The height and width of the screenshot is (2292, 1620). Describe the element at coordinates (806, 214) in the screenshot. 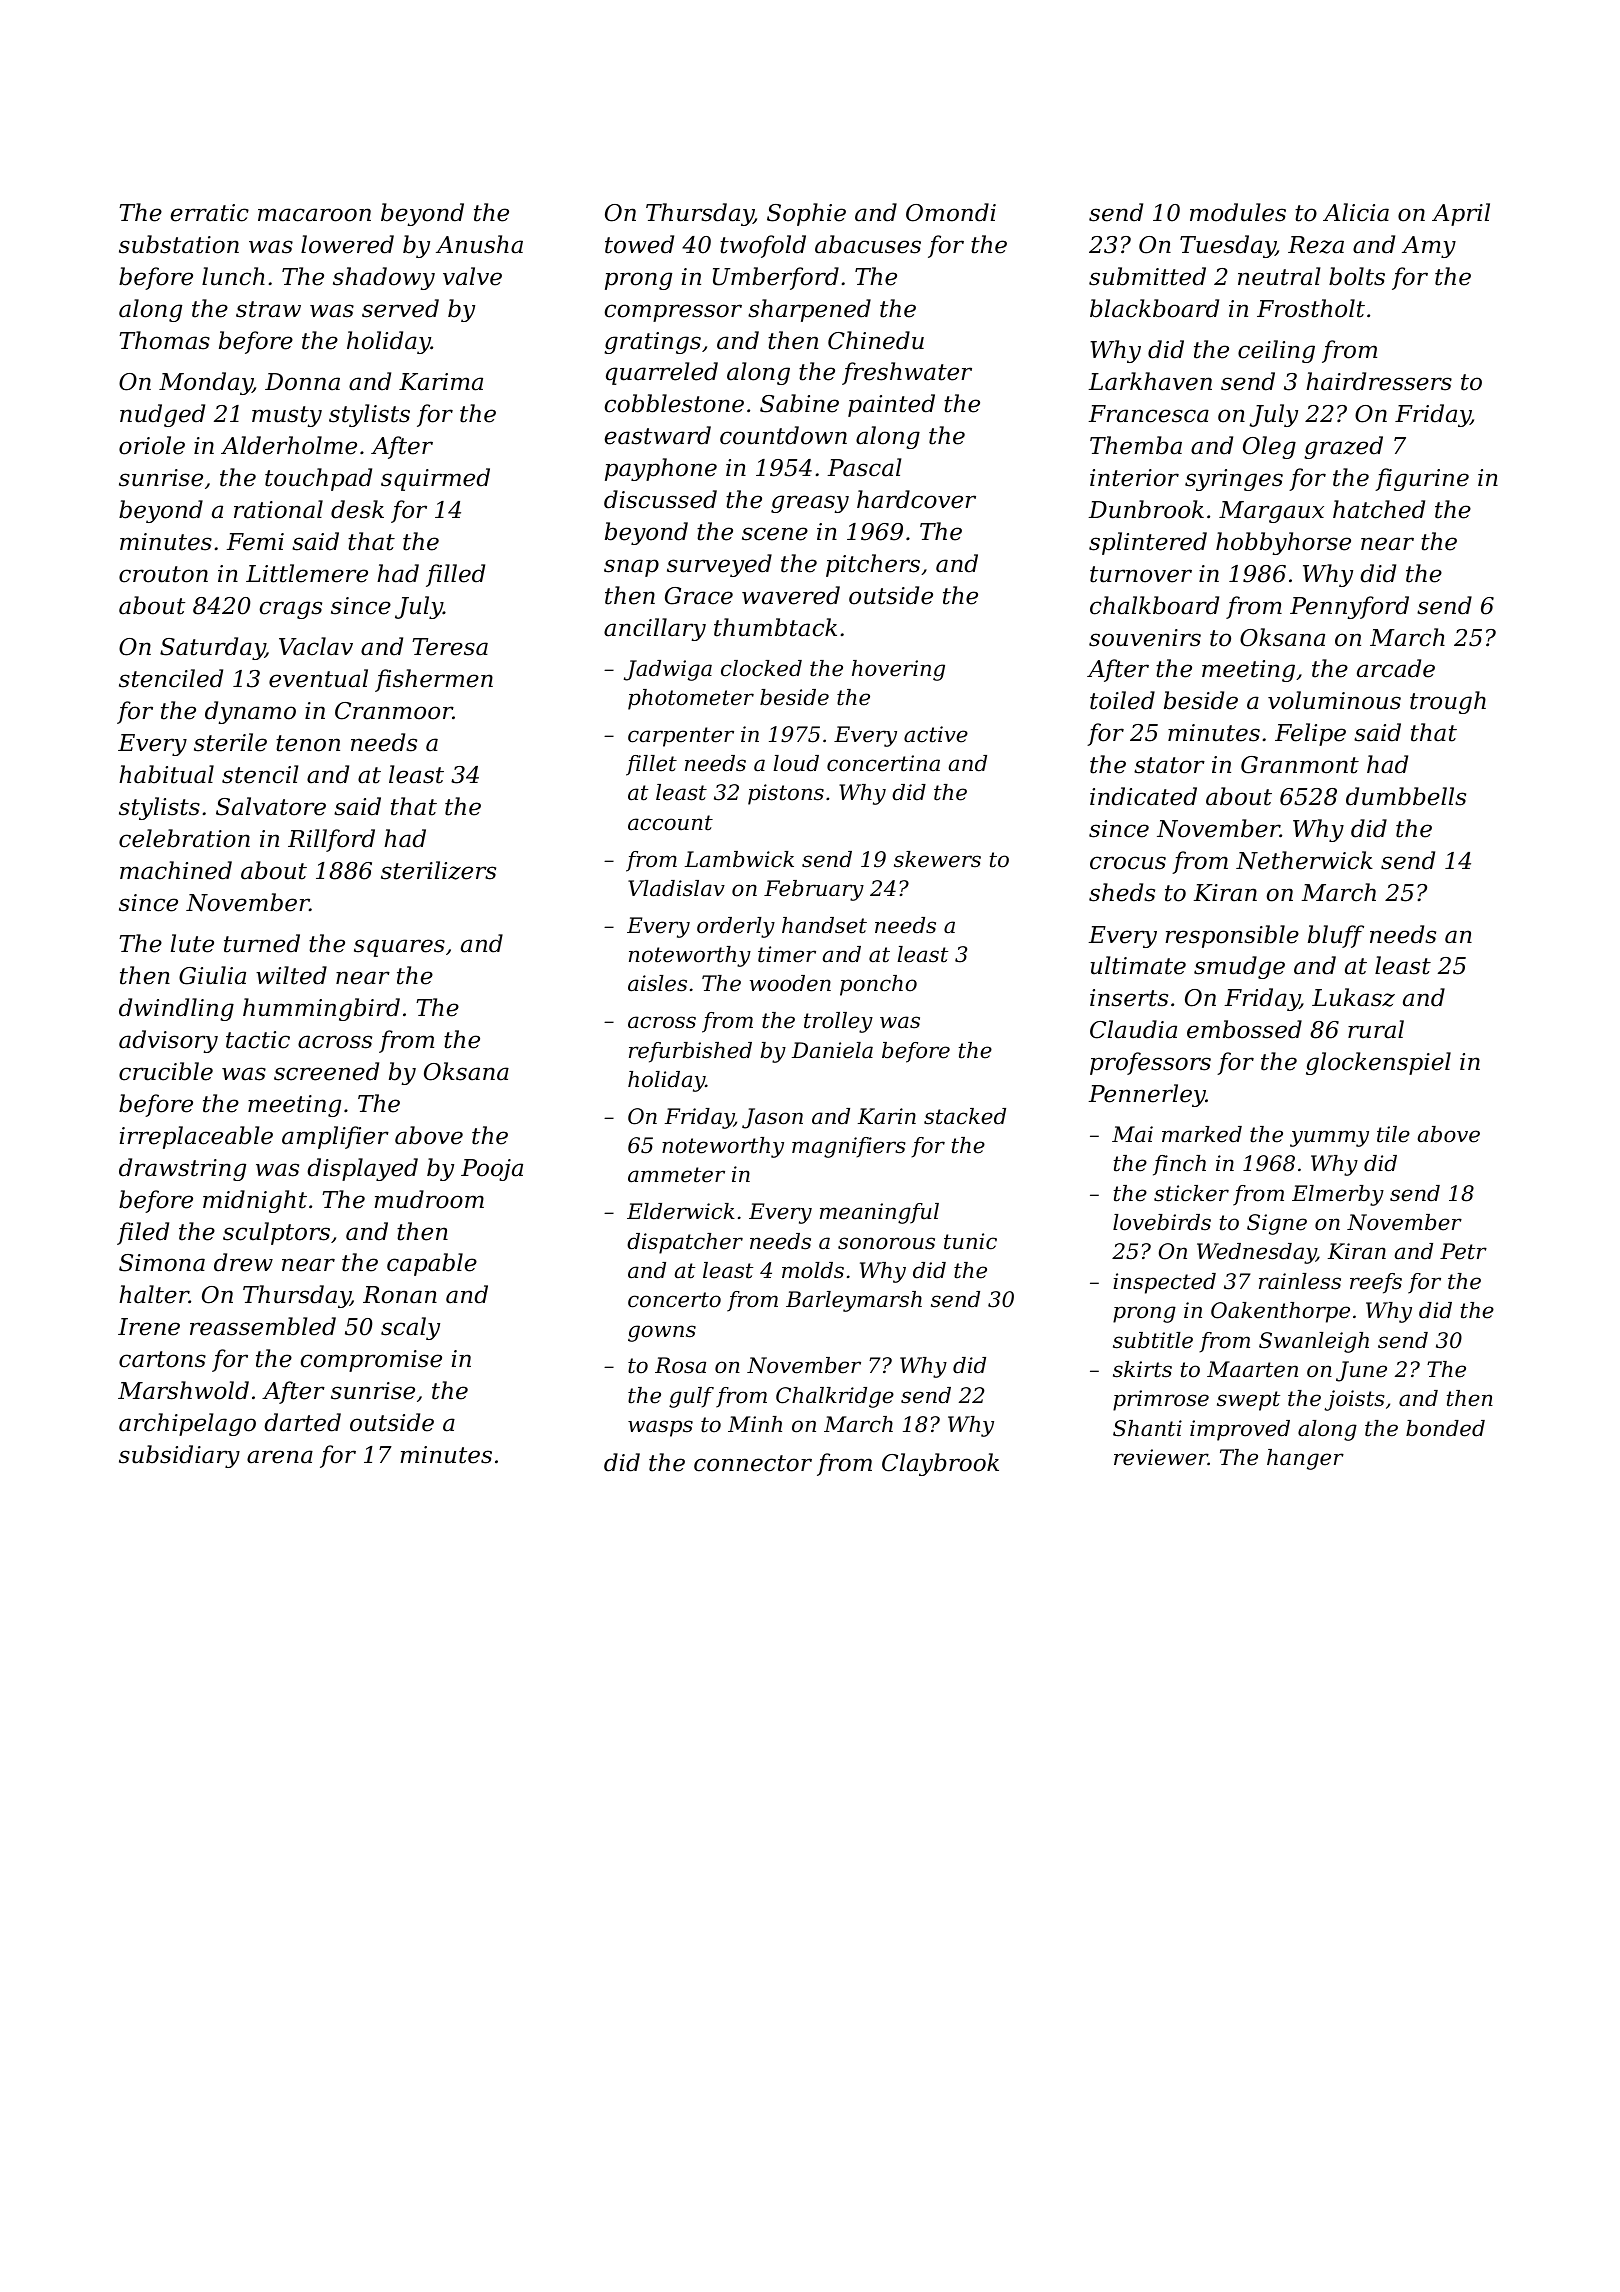

I see `Sophie` at that location.
